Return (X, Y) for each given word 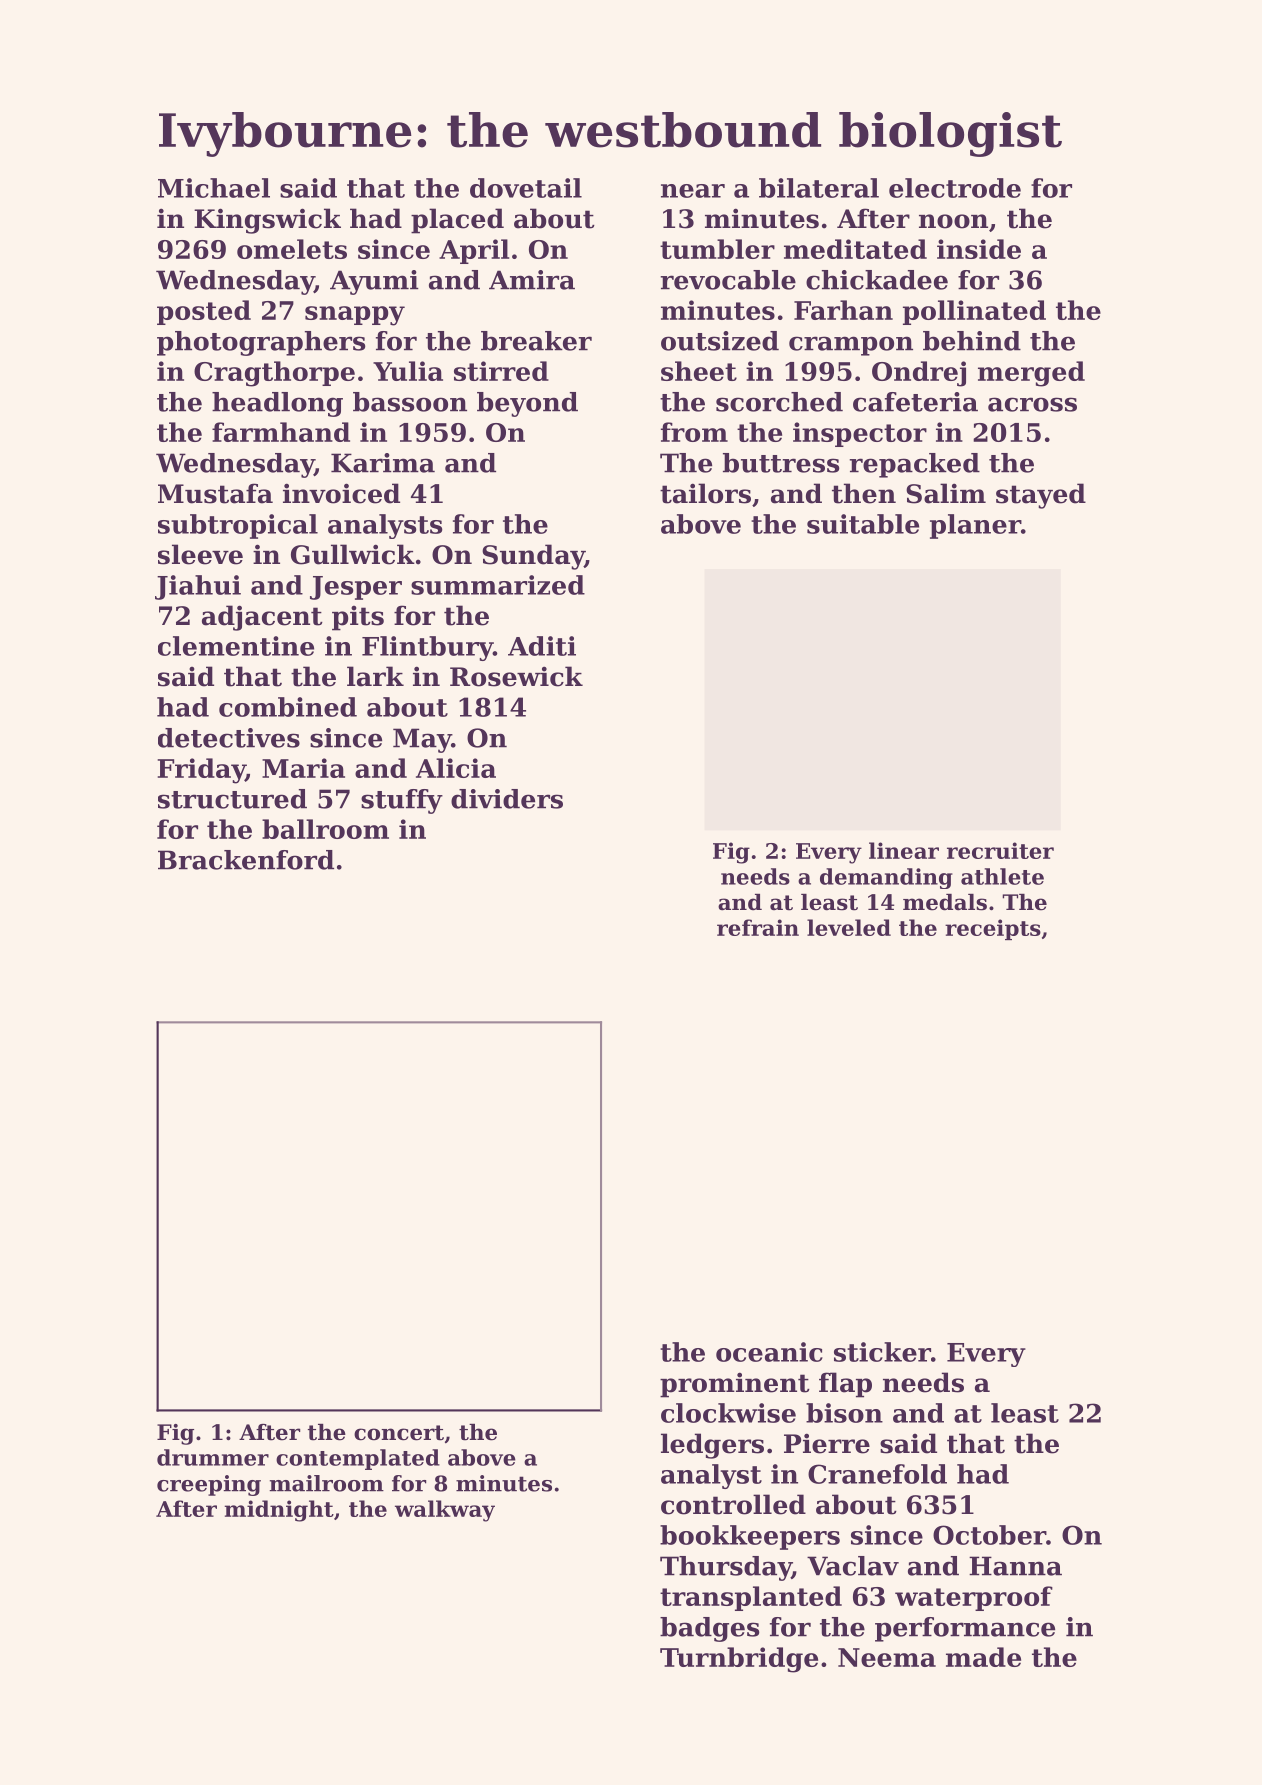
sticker (882, 1352)
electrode (955, 188)
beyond (527, 404)
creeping (209, 1485)
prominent (735, 1385)
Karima (383, 463)
